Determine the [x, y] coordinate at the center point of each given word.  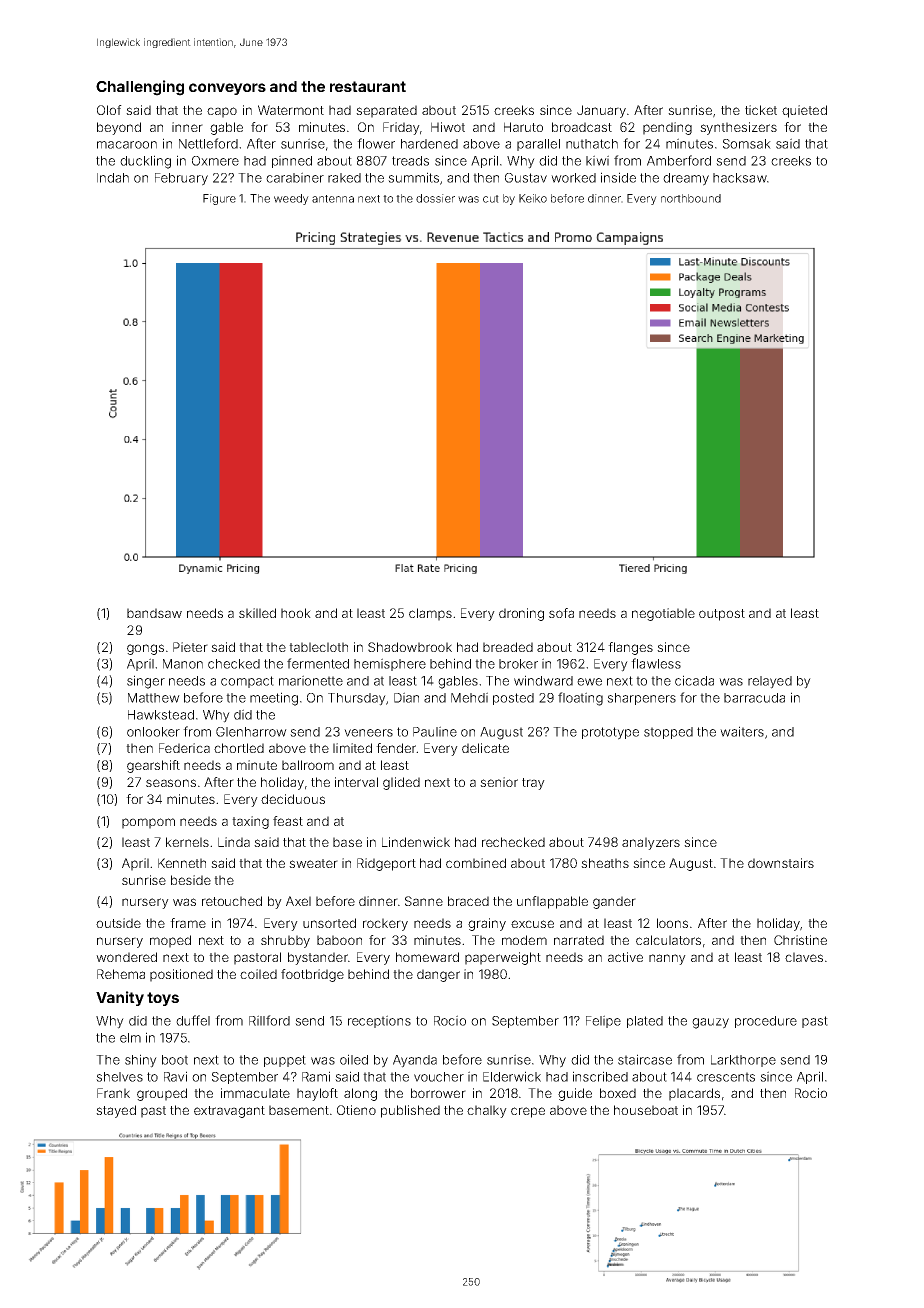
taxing [250, 822]
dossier [435, 198]
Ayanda [415, 1061]
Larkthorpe [743, 1061]
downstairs [781, 863]
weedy [291, 199]
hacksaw [740, 178]
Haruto [523, 127]
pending [667, 128]
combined [476, 863]
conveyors [227, 89]
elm [130, 1038]
